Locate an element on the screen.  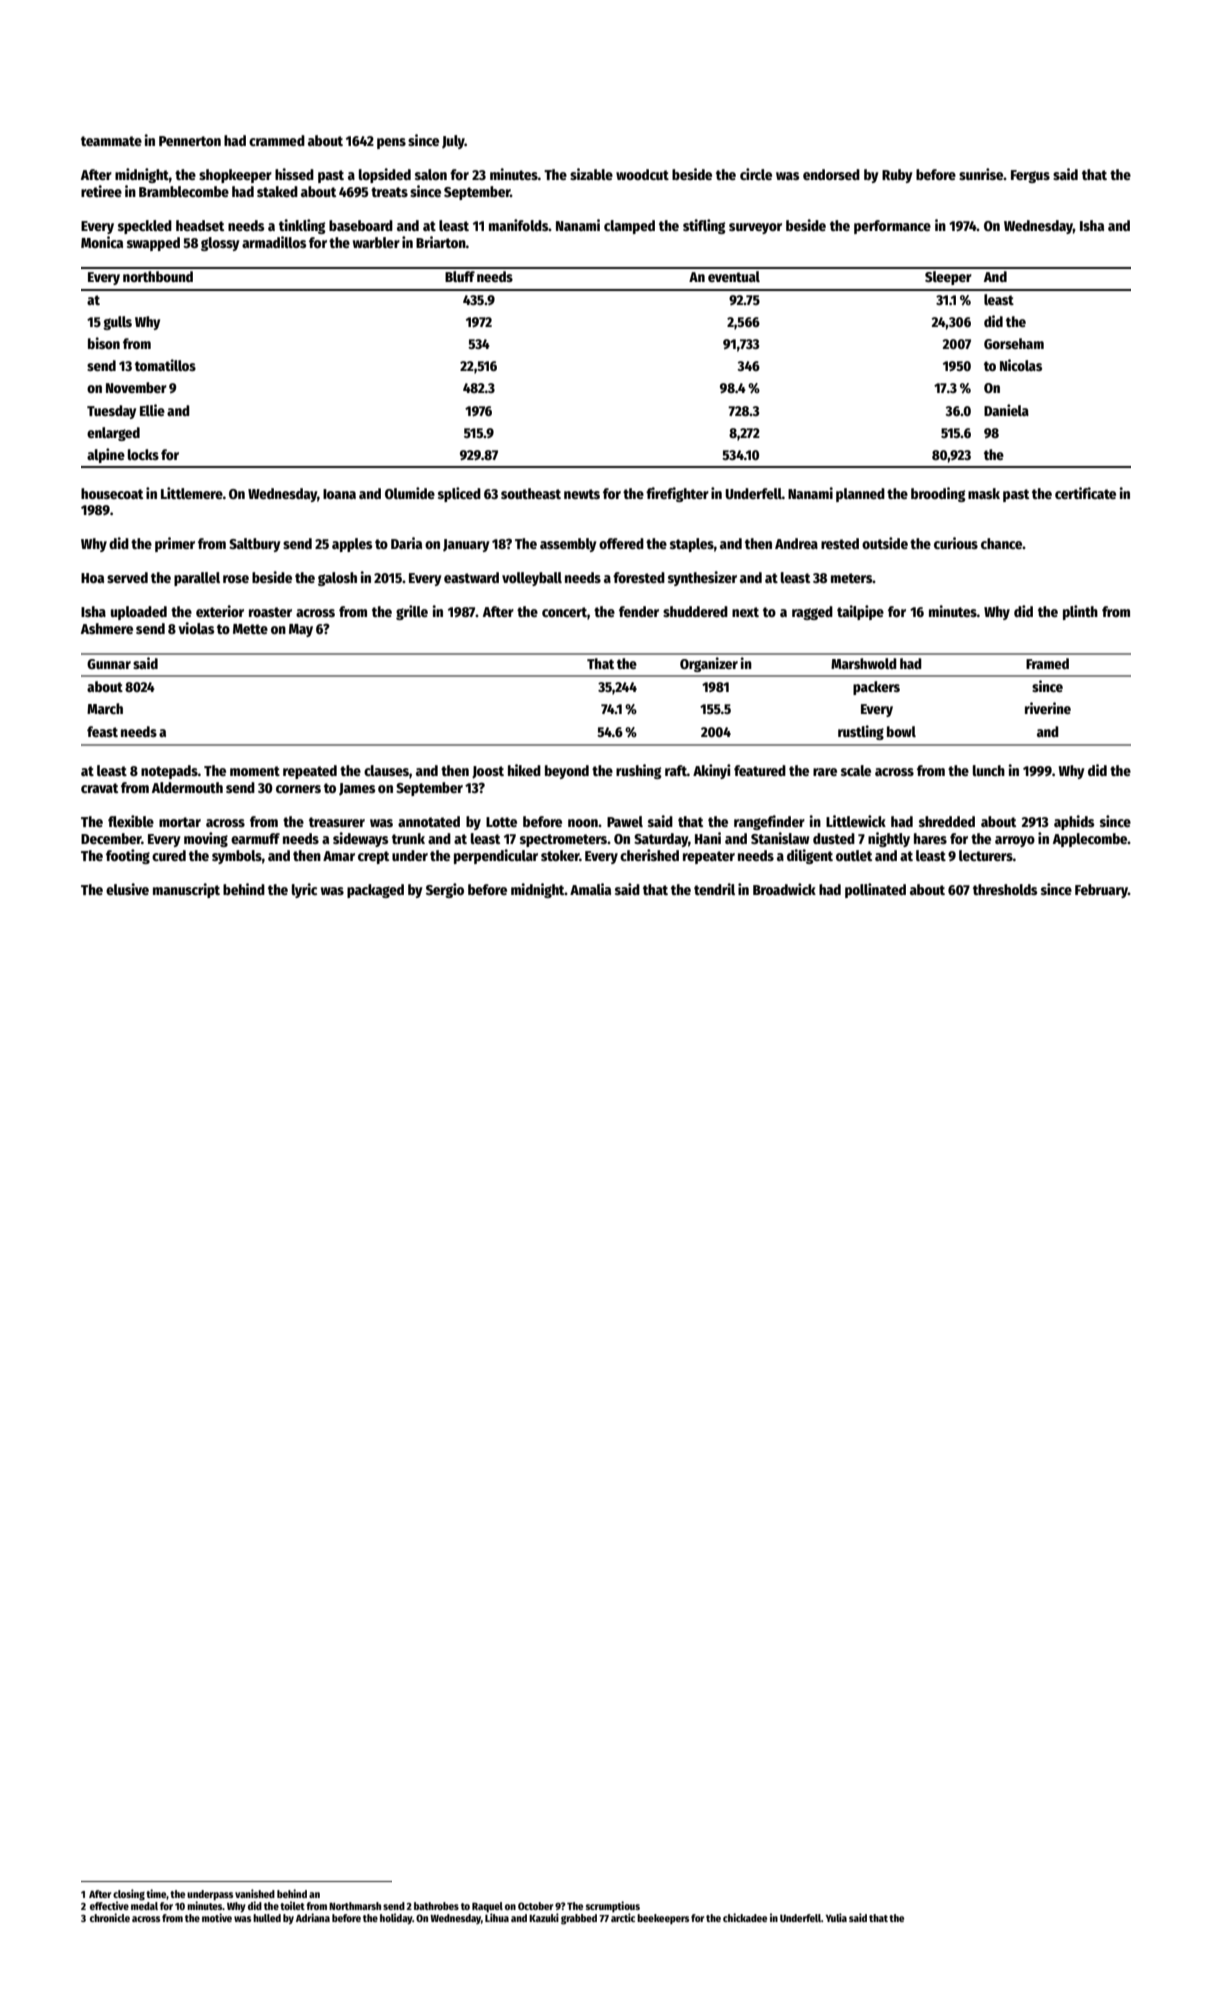
lyric is located at coordinates (304, 890).
